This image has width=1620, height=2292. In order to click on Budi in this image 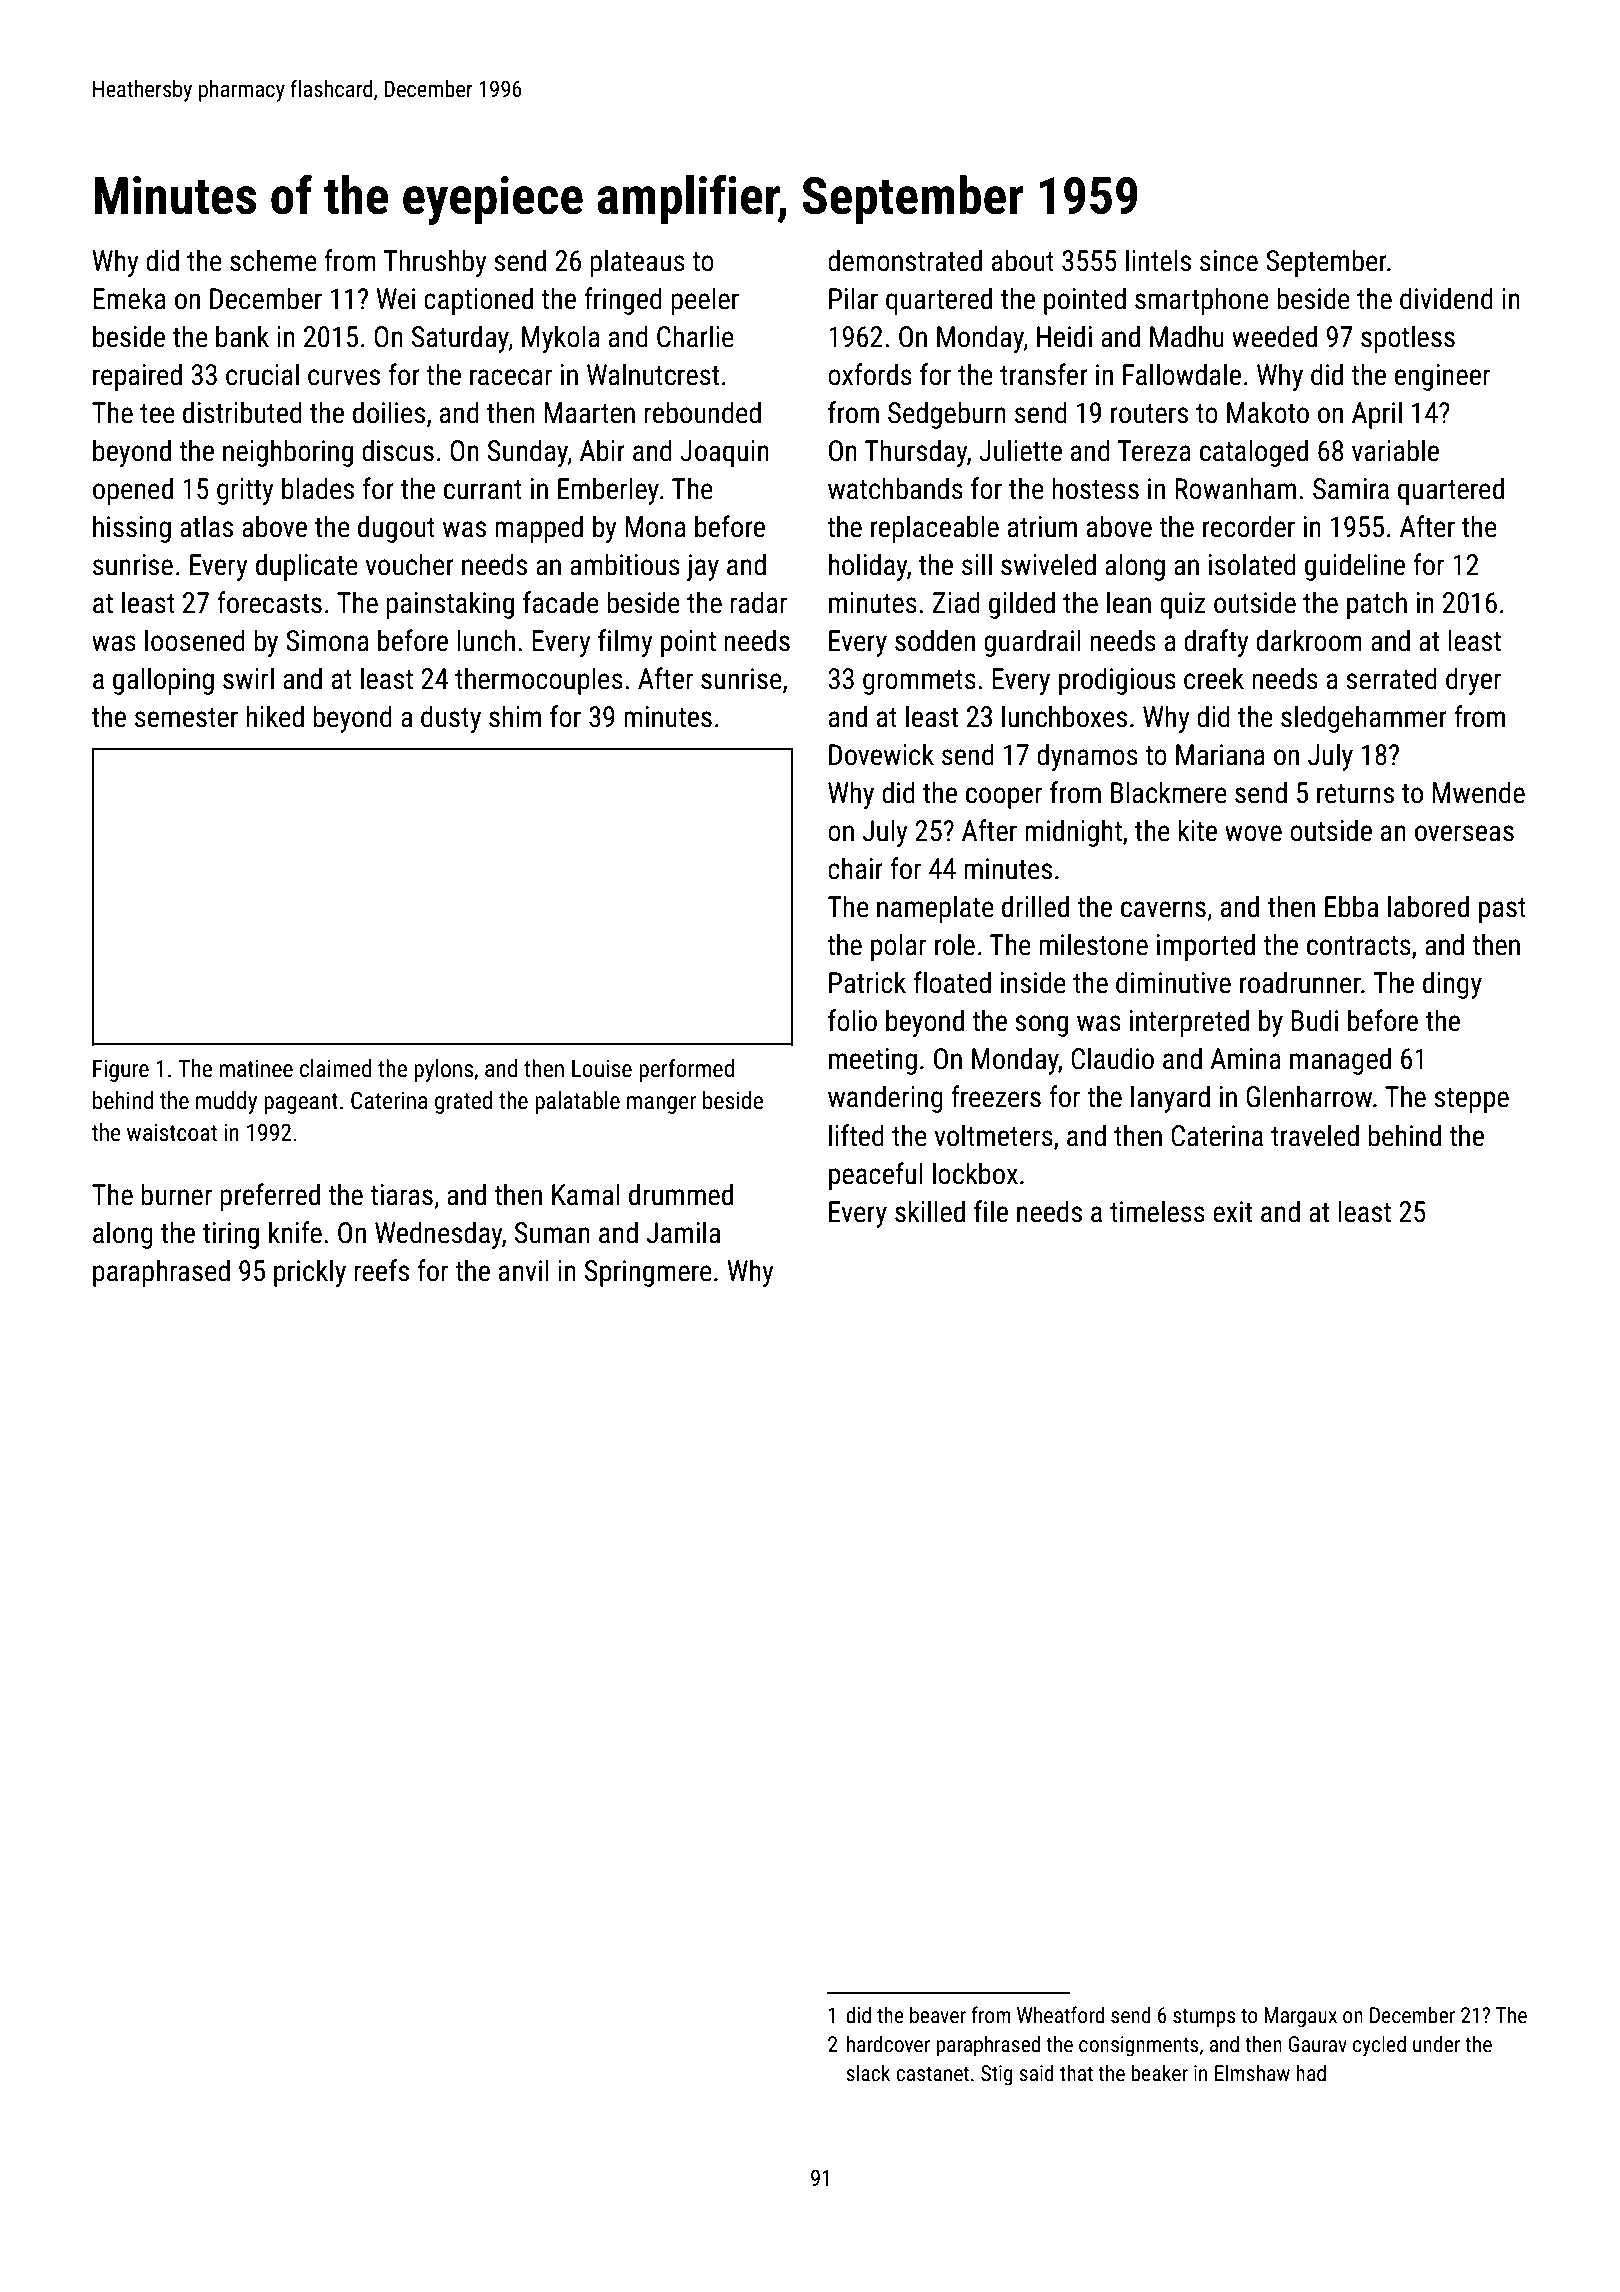, I will do `click(1315, 1020)`.
